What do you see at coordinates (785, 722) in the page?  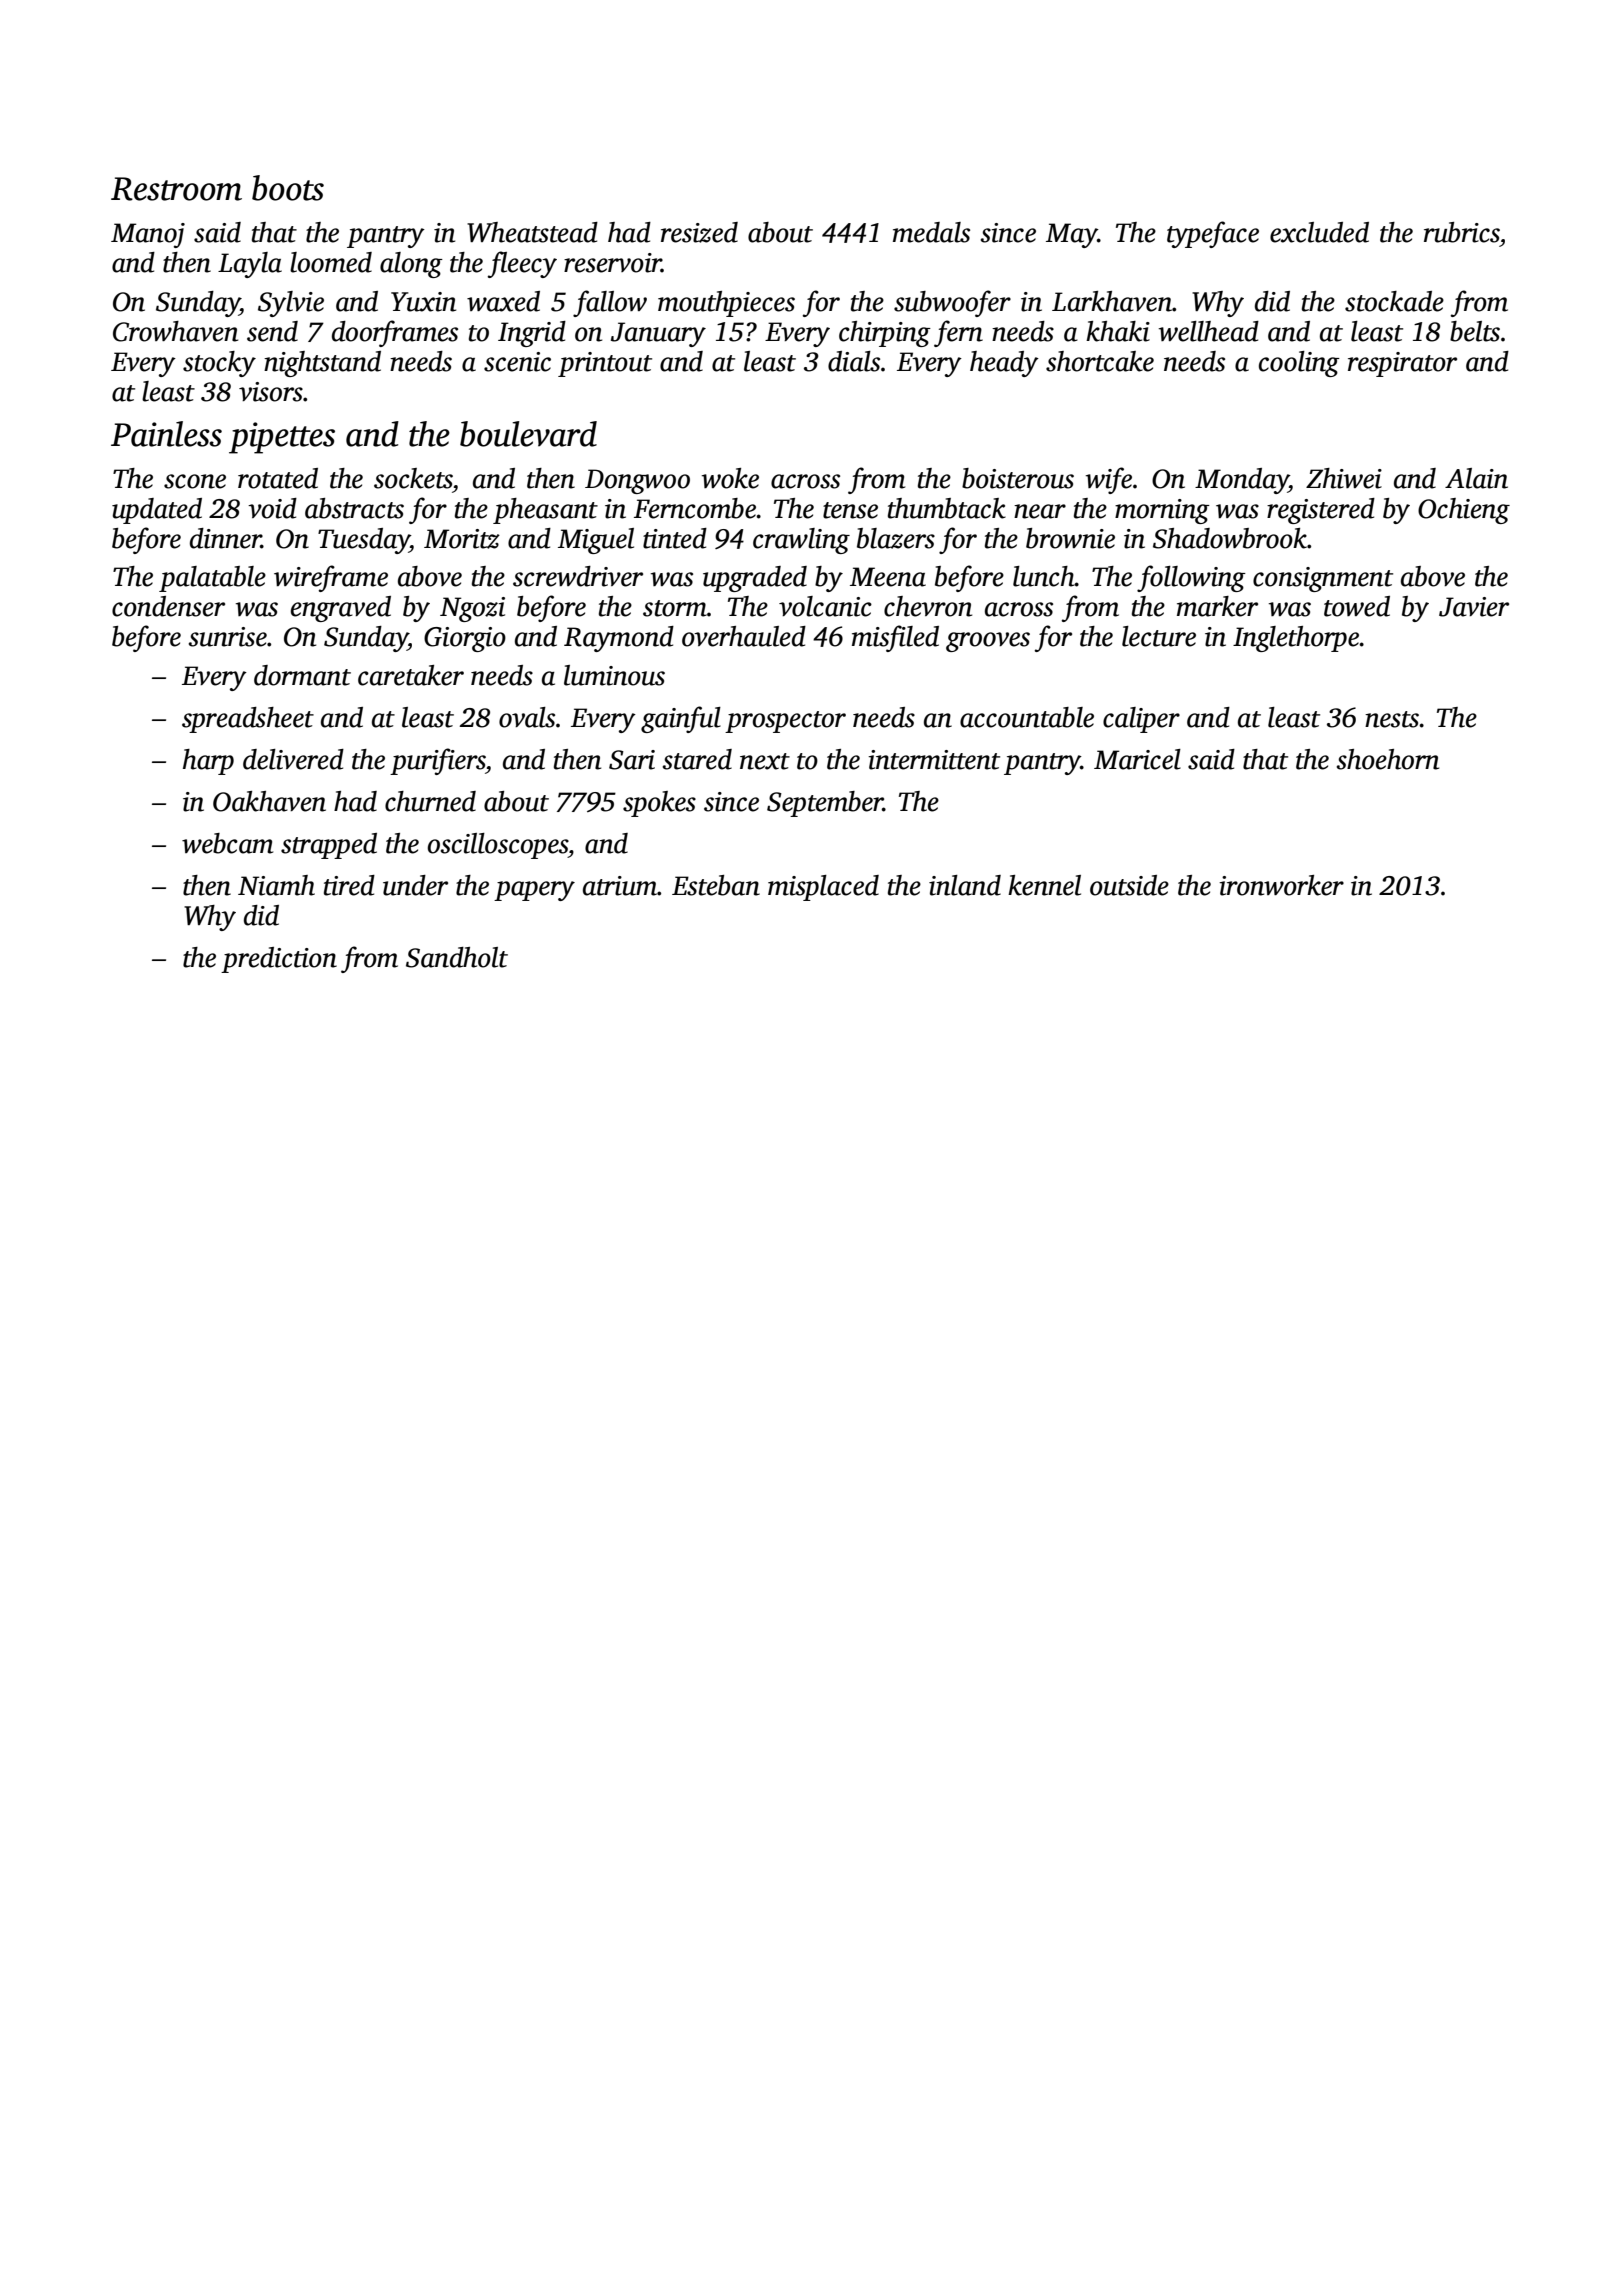 I see `prospector` at bounding box center [785, 722].
